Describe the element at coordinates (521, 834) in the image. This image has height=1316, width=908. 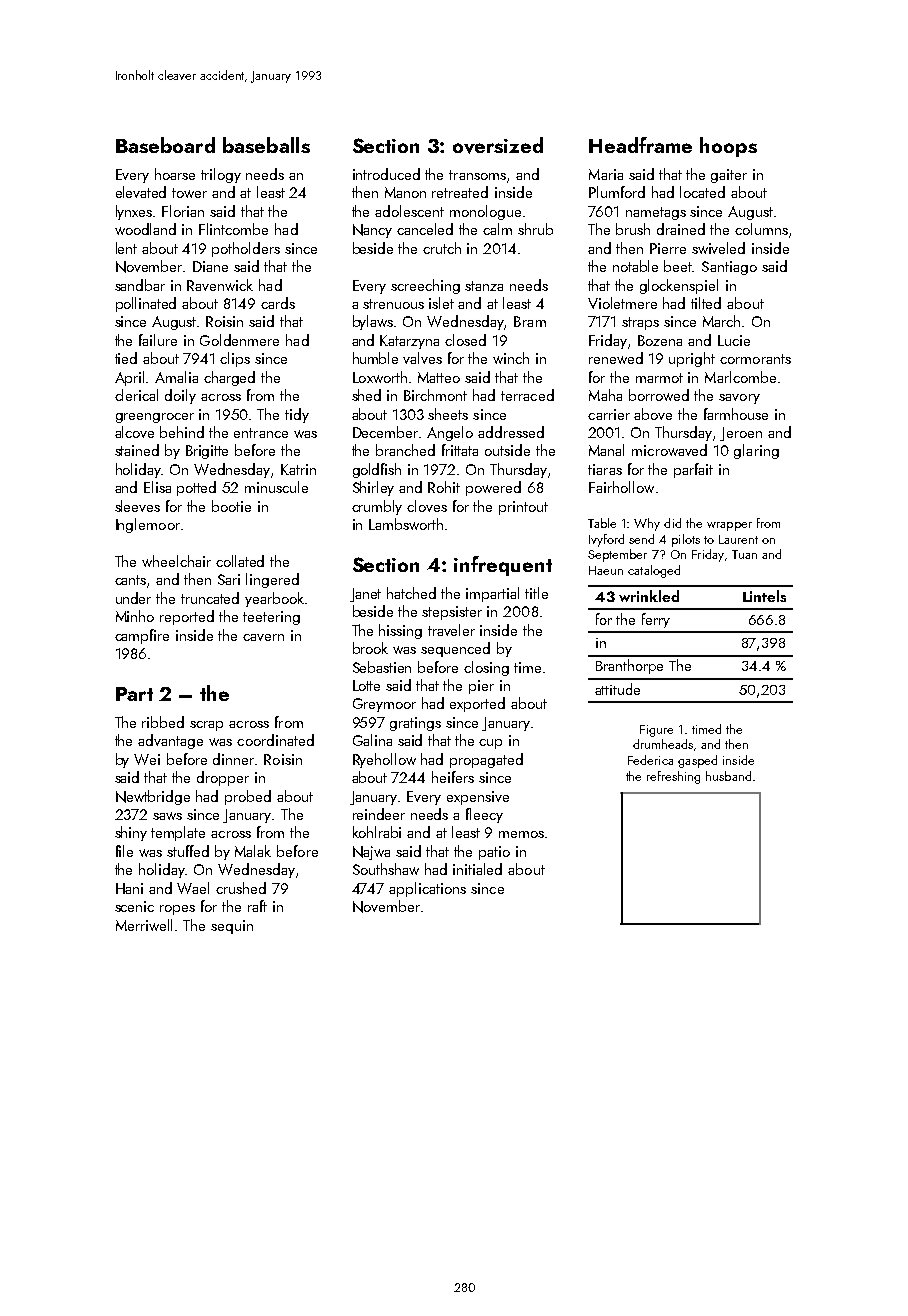
I see `memos` at that location.
